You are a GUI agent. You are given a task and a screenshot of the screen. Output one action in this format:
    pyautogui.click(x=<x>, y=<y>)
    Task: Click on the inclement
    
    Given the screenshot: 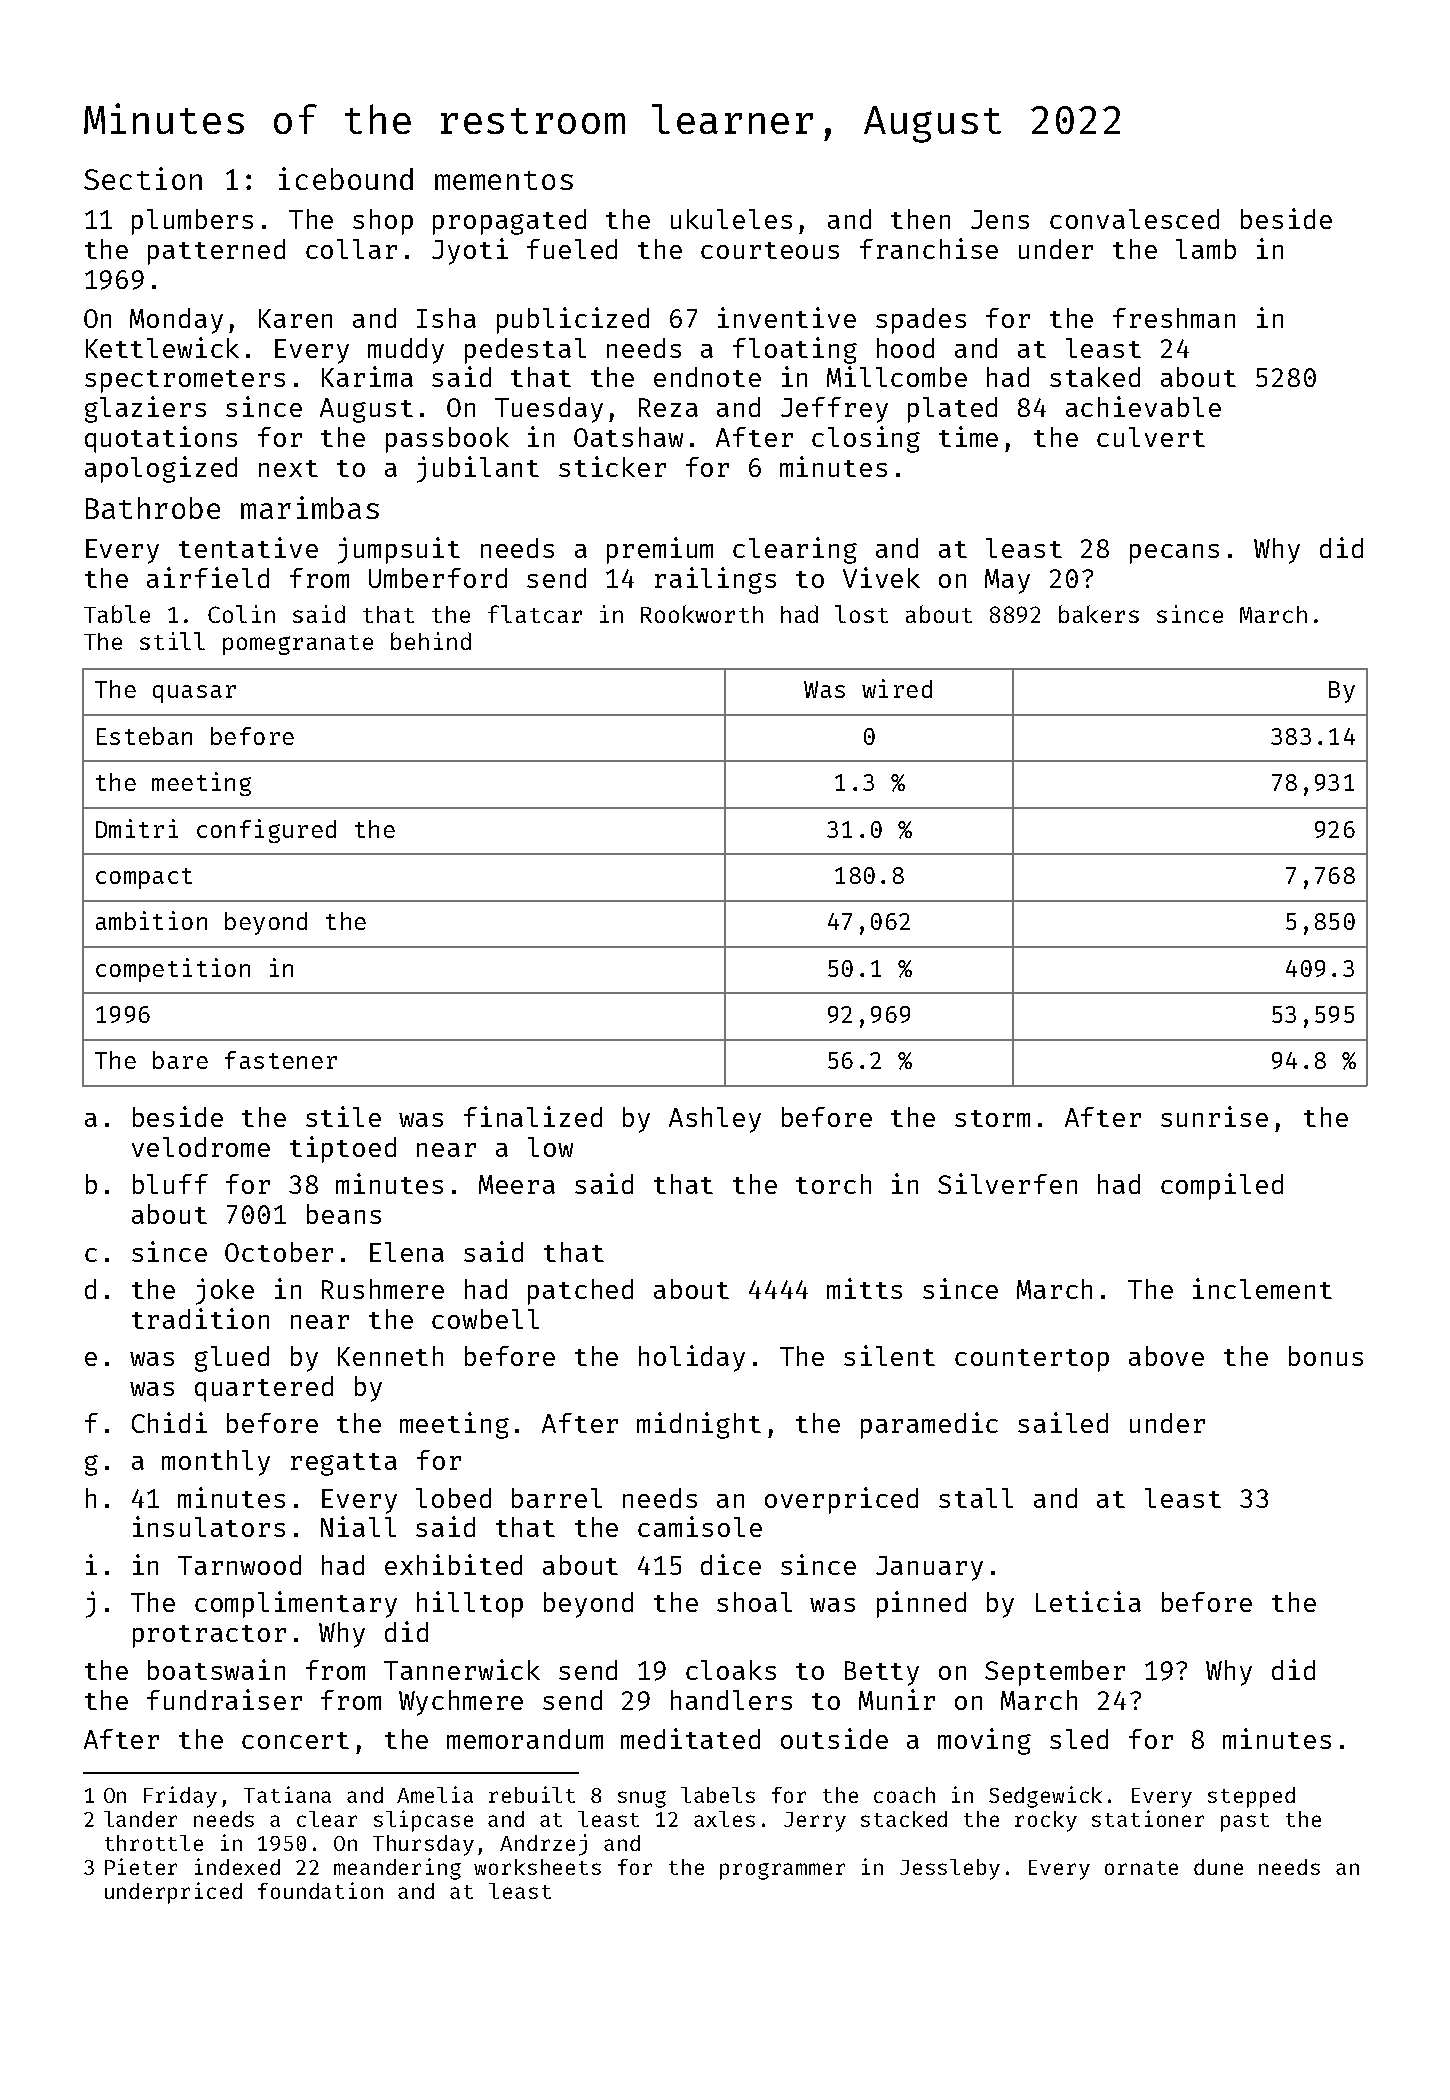 What is the action you would take?
    pyautogui.click(x=1262, y=1288)
